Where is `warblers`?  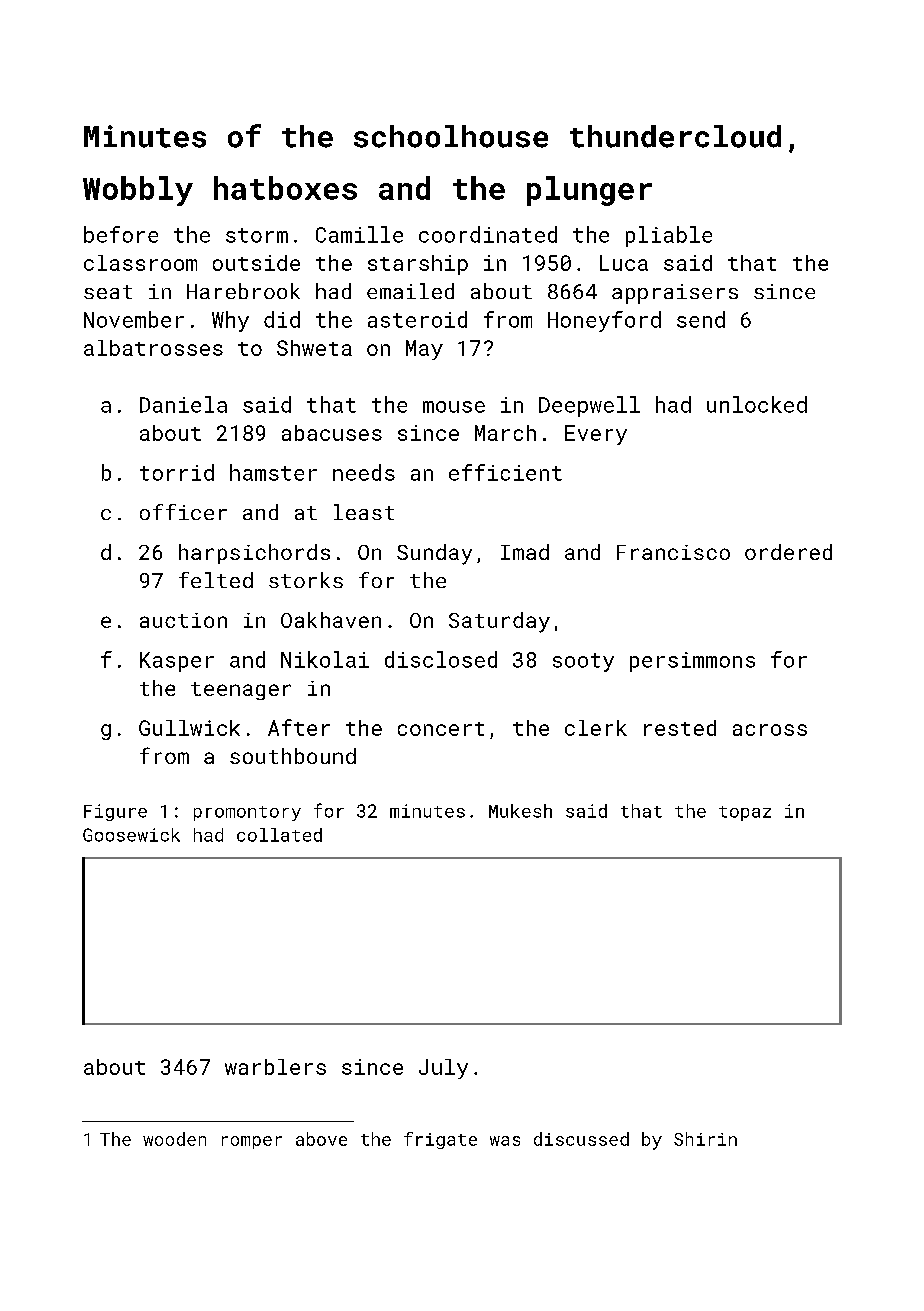 warblers is located at coordinates (275, 1067).
